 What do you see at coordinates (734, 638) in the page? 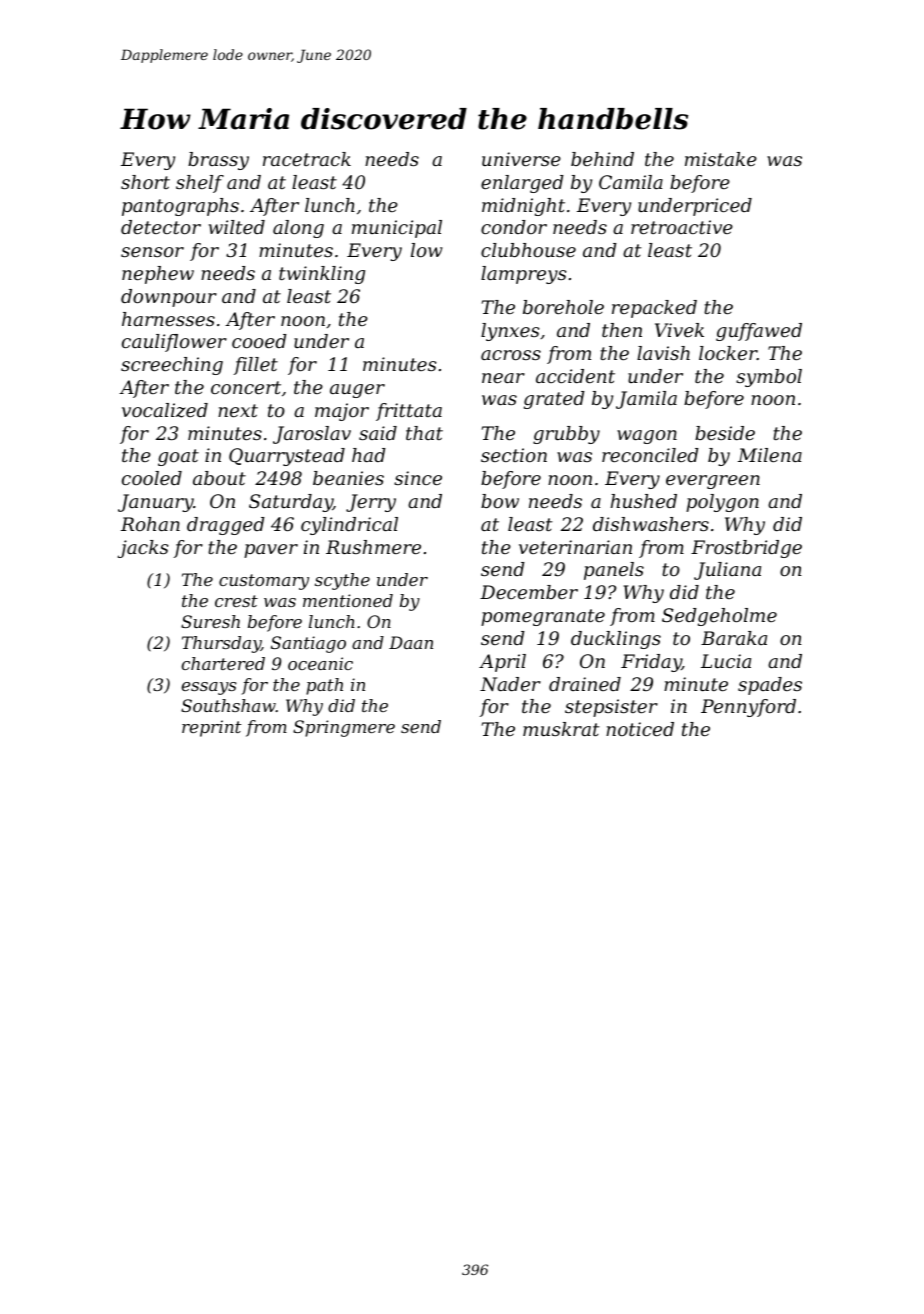
I see `Baraka` at bounding box center [734, 638].
